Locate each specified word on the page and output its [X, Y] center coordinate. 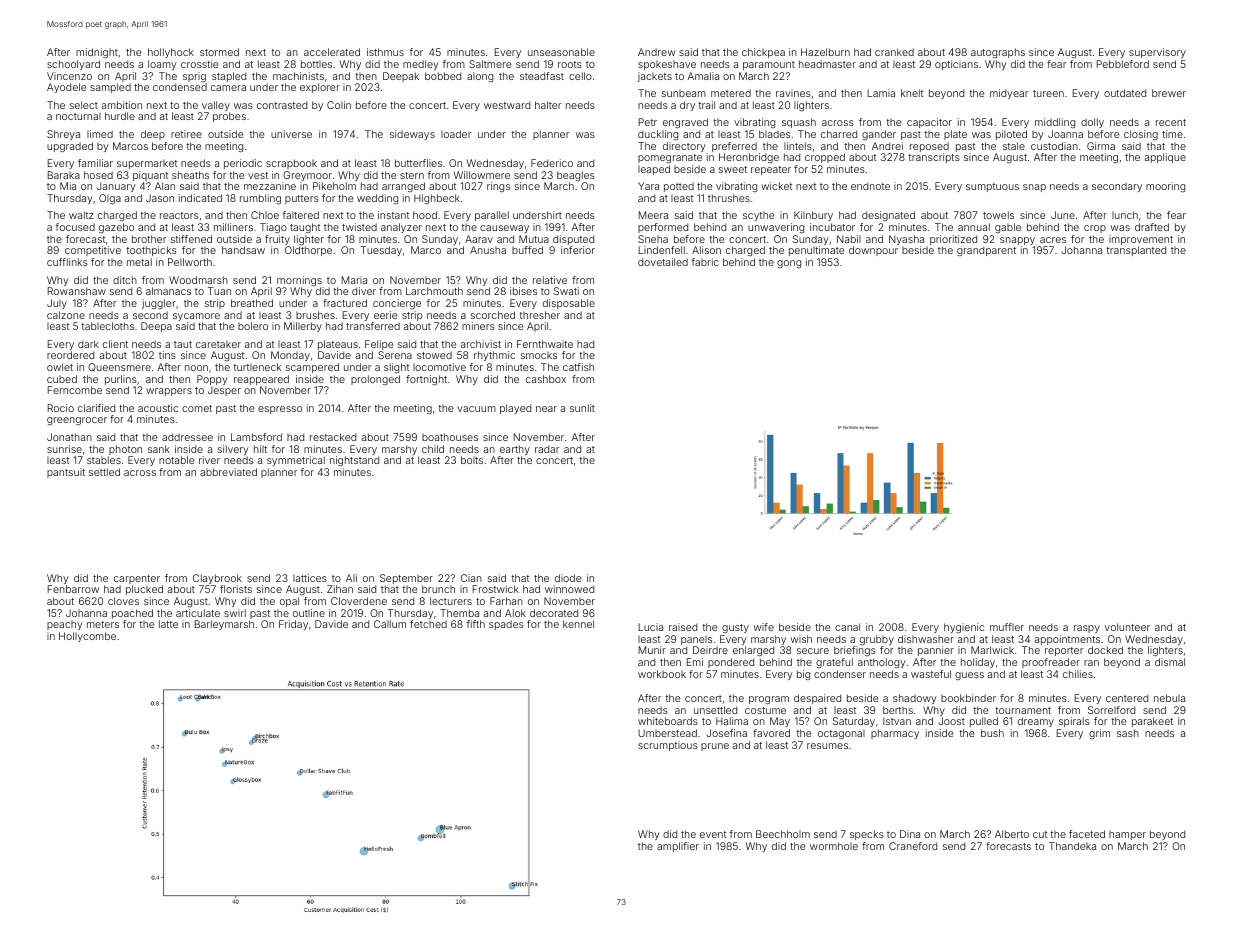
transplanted [1136, 251]
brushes [315, 315]
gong [789, 264]
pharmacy [895, 734]
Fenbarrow [73, 589]
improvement [1141, 240]
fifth [476, 624]
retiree [186, 134]
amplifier [678, 847]
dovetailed [663, 262]
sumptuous [992, 187]
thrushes [729, 198]
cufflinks [67, 262]
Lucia [651, 627]
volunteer [1127, 627]
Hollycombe [87, 637]
